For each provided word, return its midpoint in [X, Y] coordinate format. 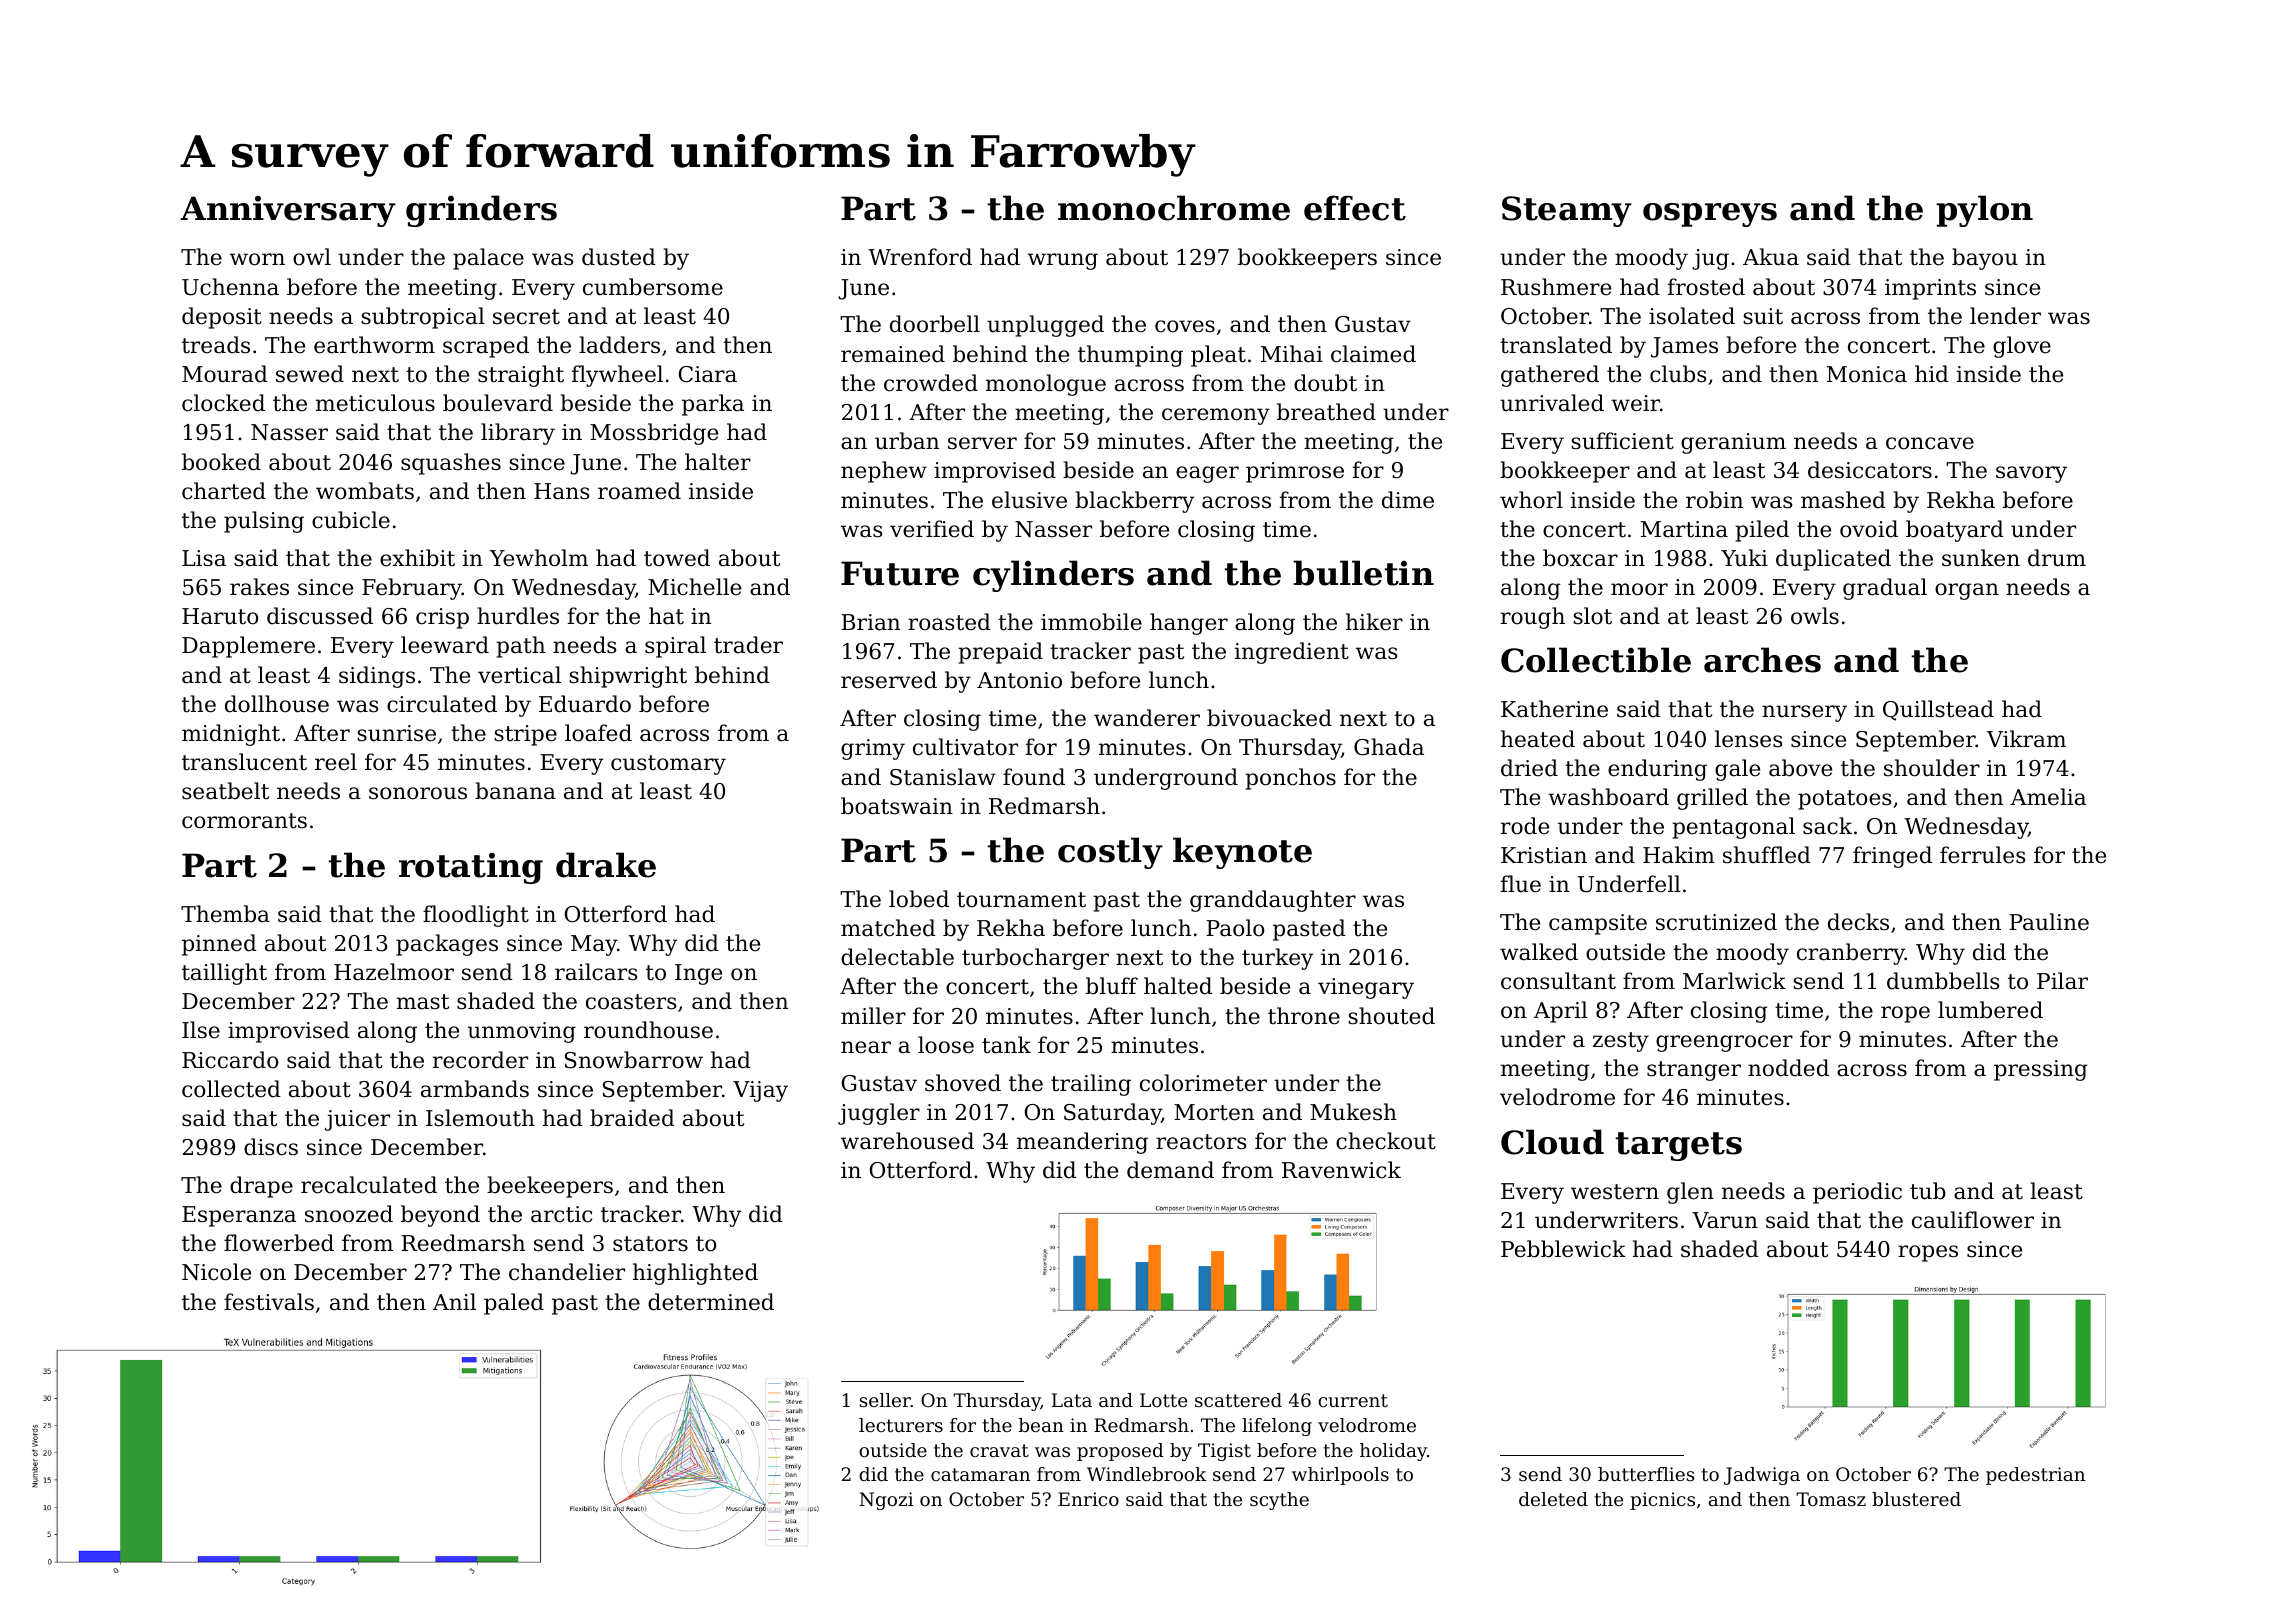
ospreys [1710, 215]
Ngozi [886, 1501]
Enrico [1088, 1499]
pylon [1984, 211]
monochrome [1174, 208]
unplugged [1045, 326]
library [518, 434]
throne [1304, 1016]
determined [711, 1302]
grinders [481, 211]
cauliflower [1973, 1220]
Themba [225, 914]
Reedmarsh [463, 1243]
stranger [1694, 1071]
